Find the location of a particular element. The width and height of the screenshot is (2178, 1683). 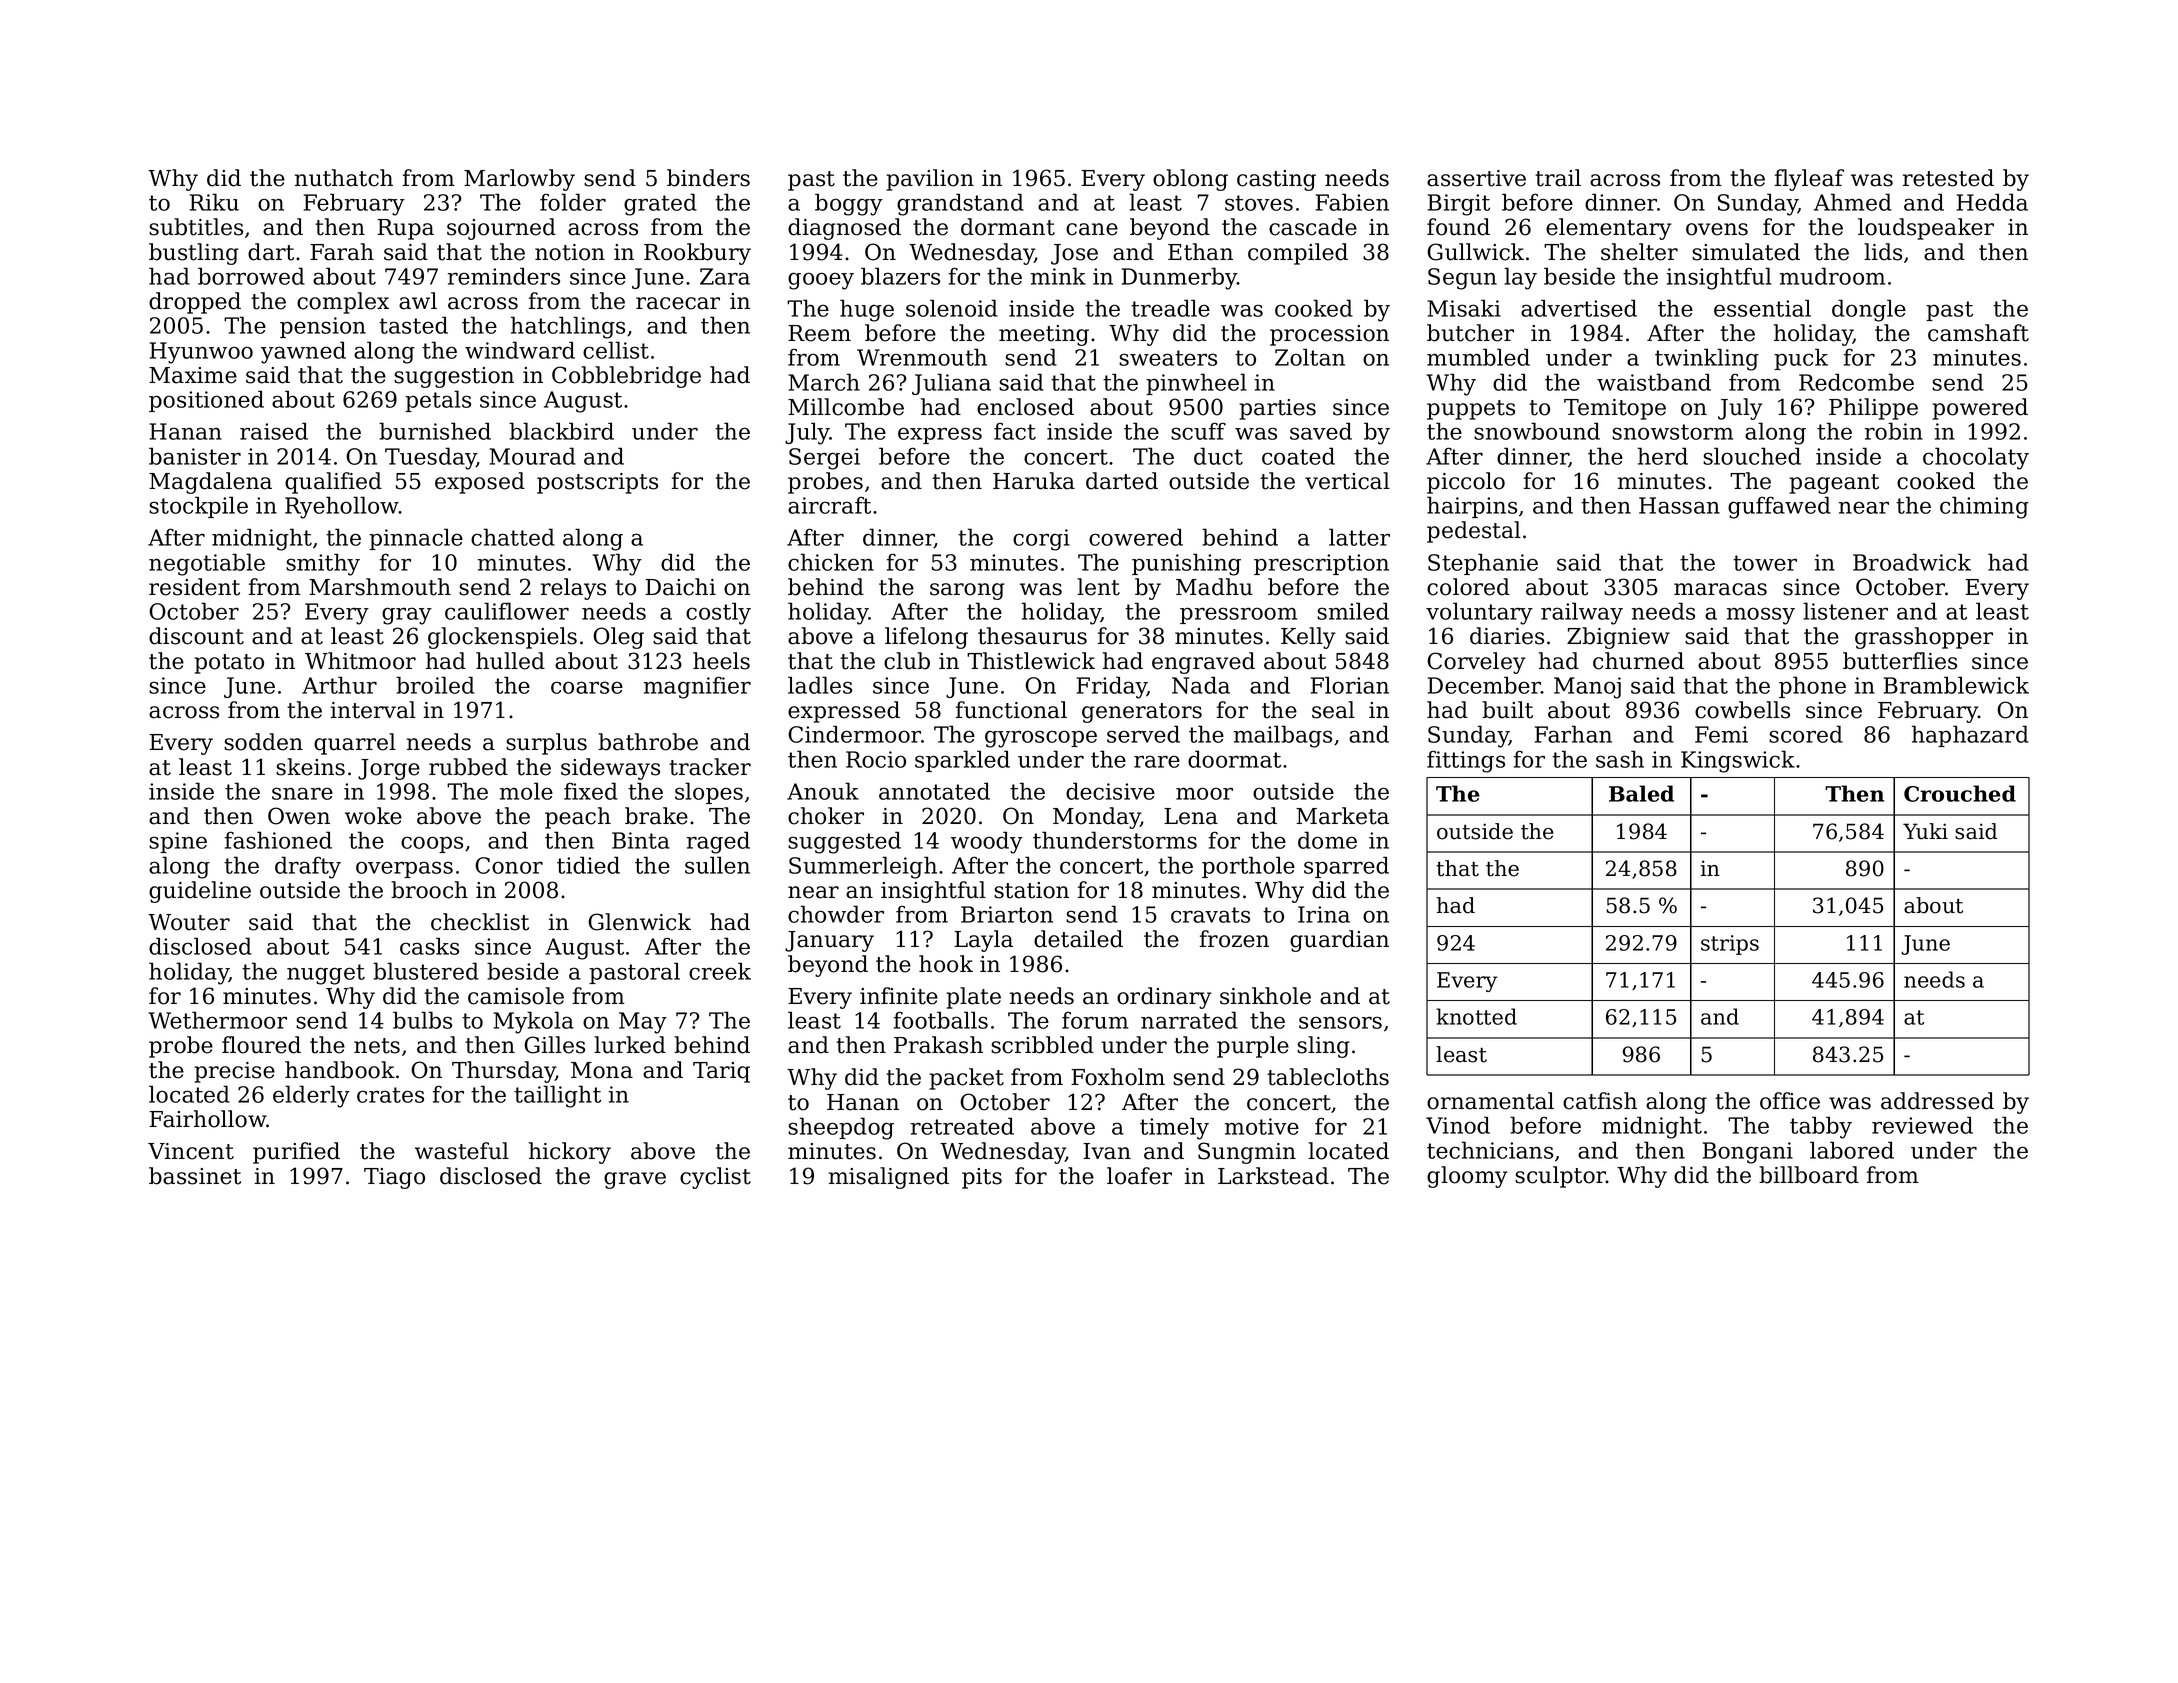

bassinet is located at coordinates (195, 1176).
